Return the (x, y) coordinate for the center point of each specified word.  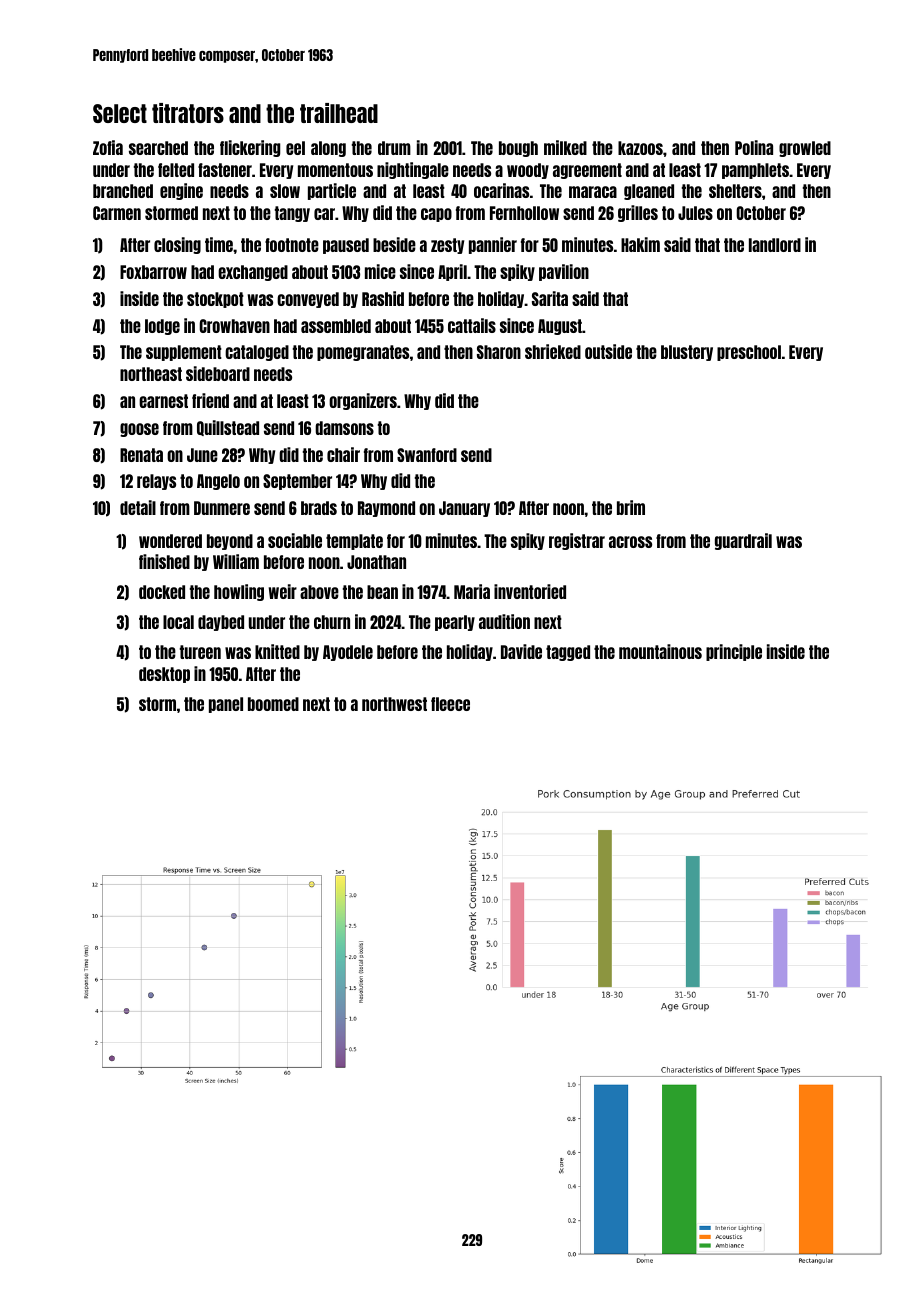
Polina (754, 147)
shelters (735, 191)
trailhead (339, 113)
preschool (749, 353)
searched (158, 148)
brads (319, 508)
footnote (292, 245)
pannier (493, 245)
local (178, 622)
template (354, 542)
